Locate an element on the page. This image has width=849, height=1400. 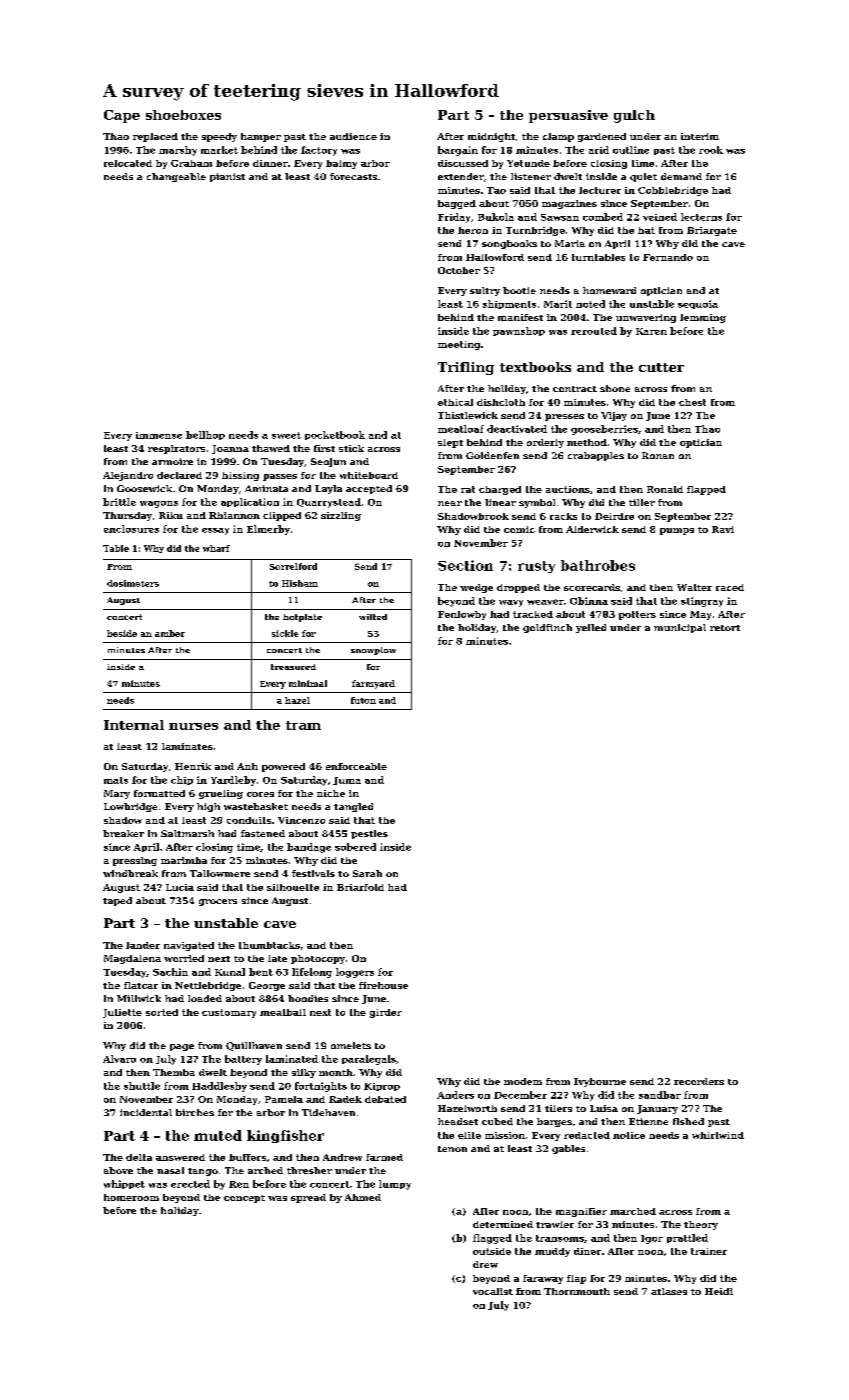
wilted is located at coordinates (373, 617).
